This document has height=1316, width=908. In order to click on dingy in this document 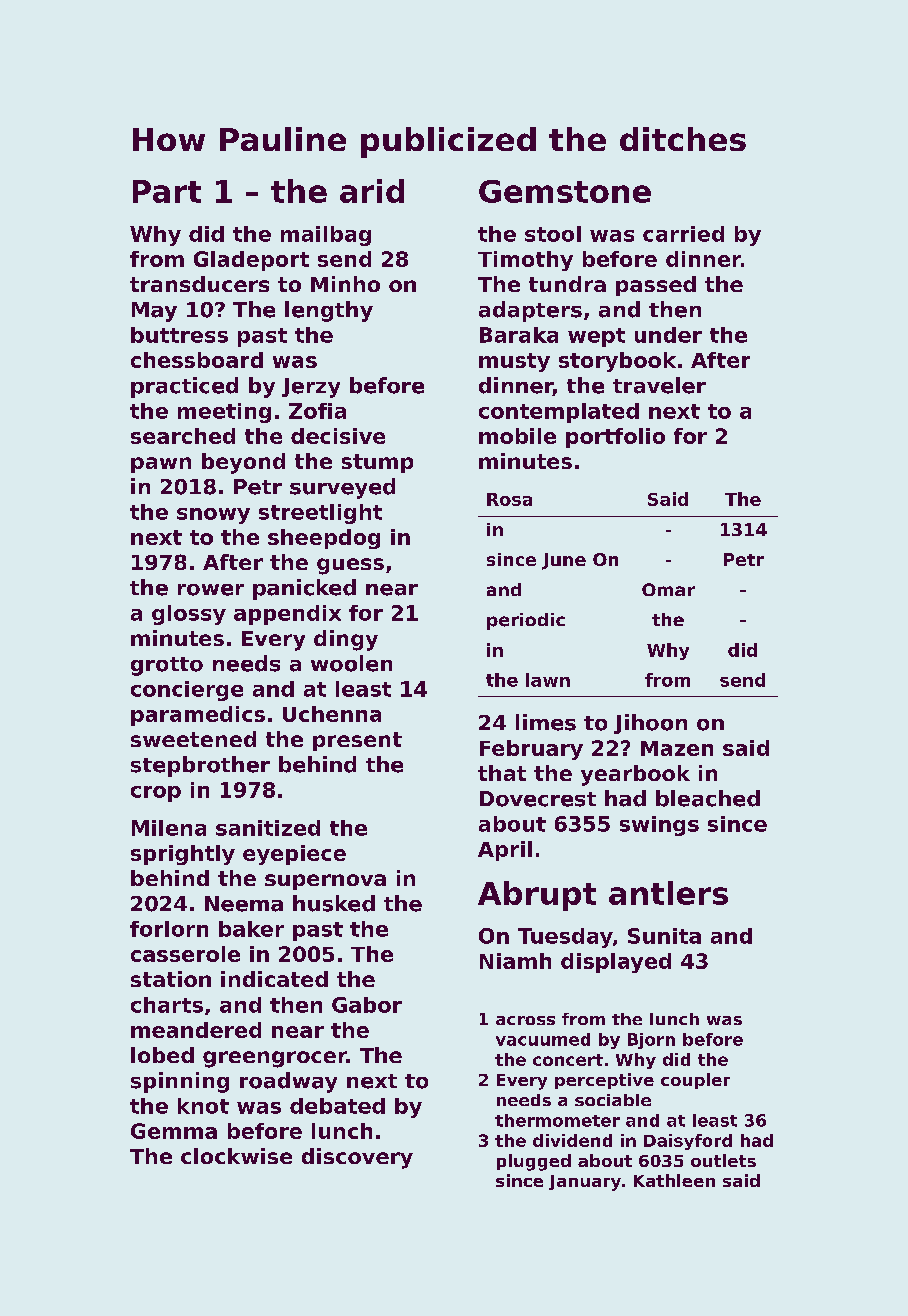, I will do `click(346, 640)`.
